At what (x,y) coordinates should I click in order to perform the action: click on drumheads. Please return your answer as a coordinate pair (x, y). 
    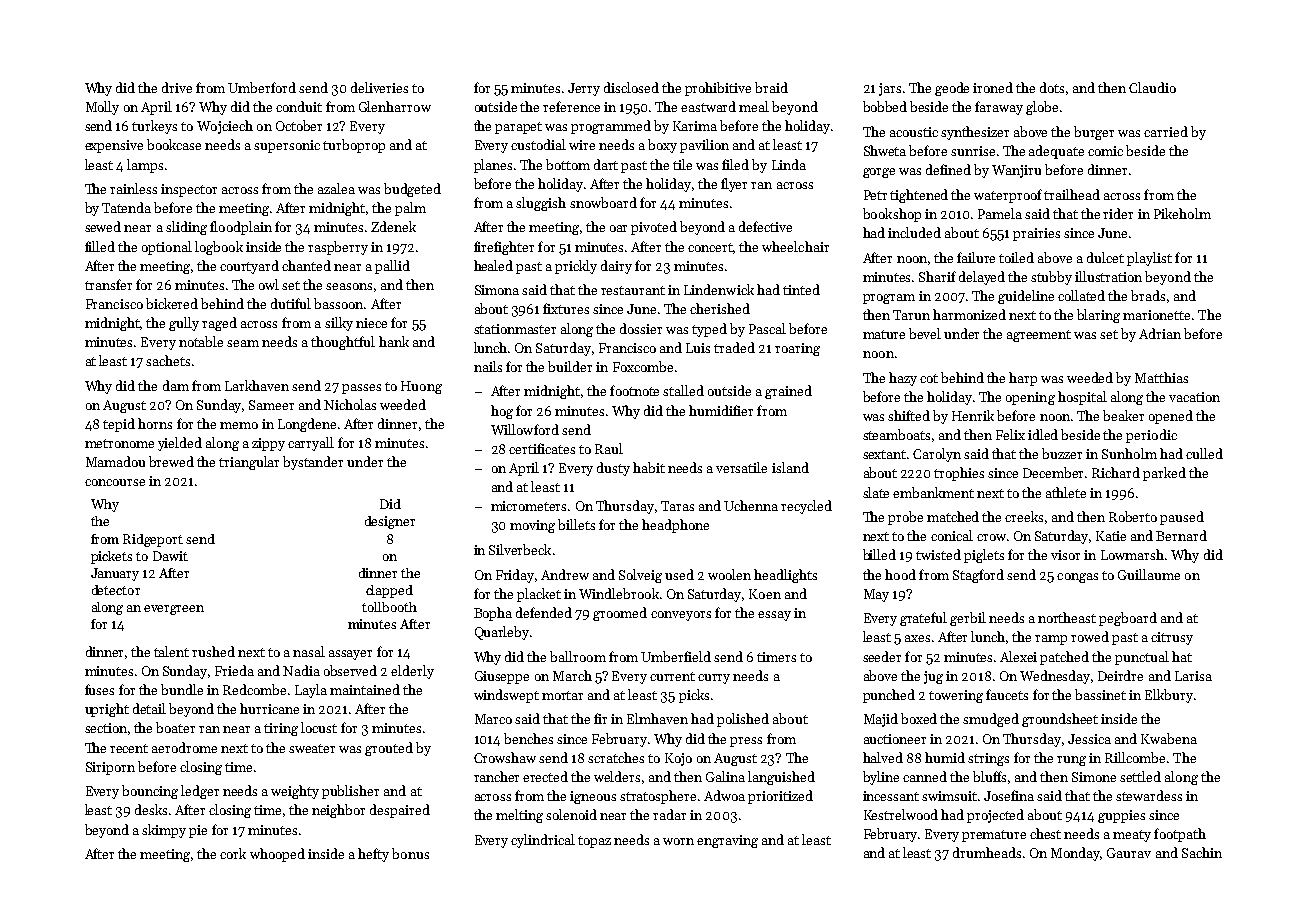
    Looking at the image, I should click on (987, 852).
